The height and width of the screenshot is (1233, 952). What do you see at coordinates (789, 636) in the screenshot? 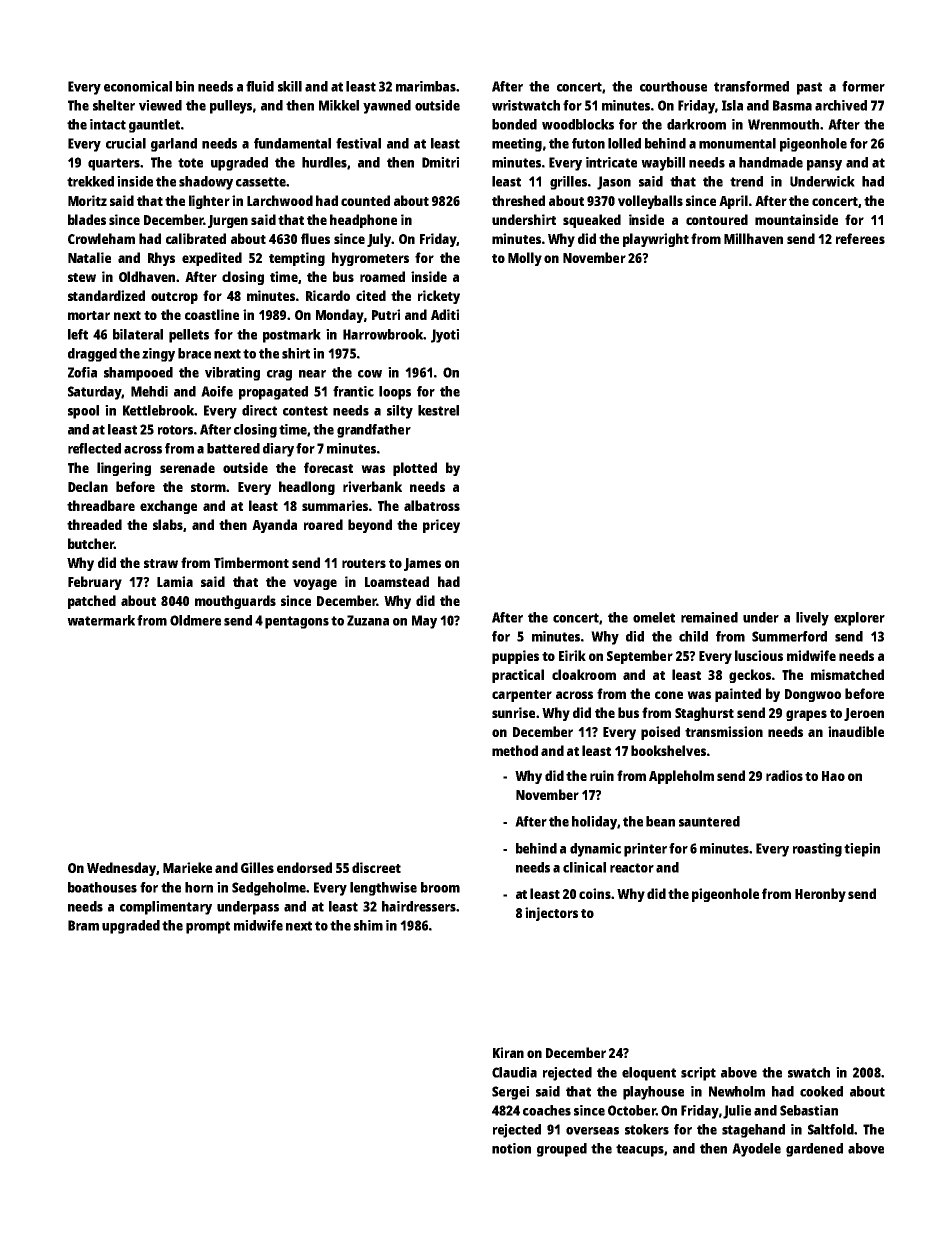
I see `Summerford` at bounding box center [789, 636].
